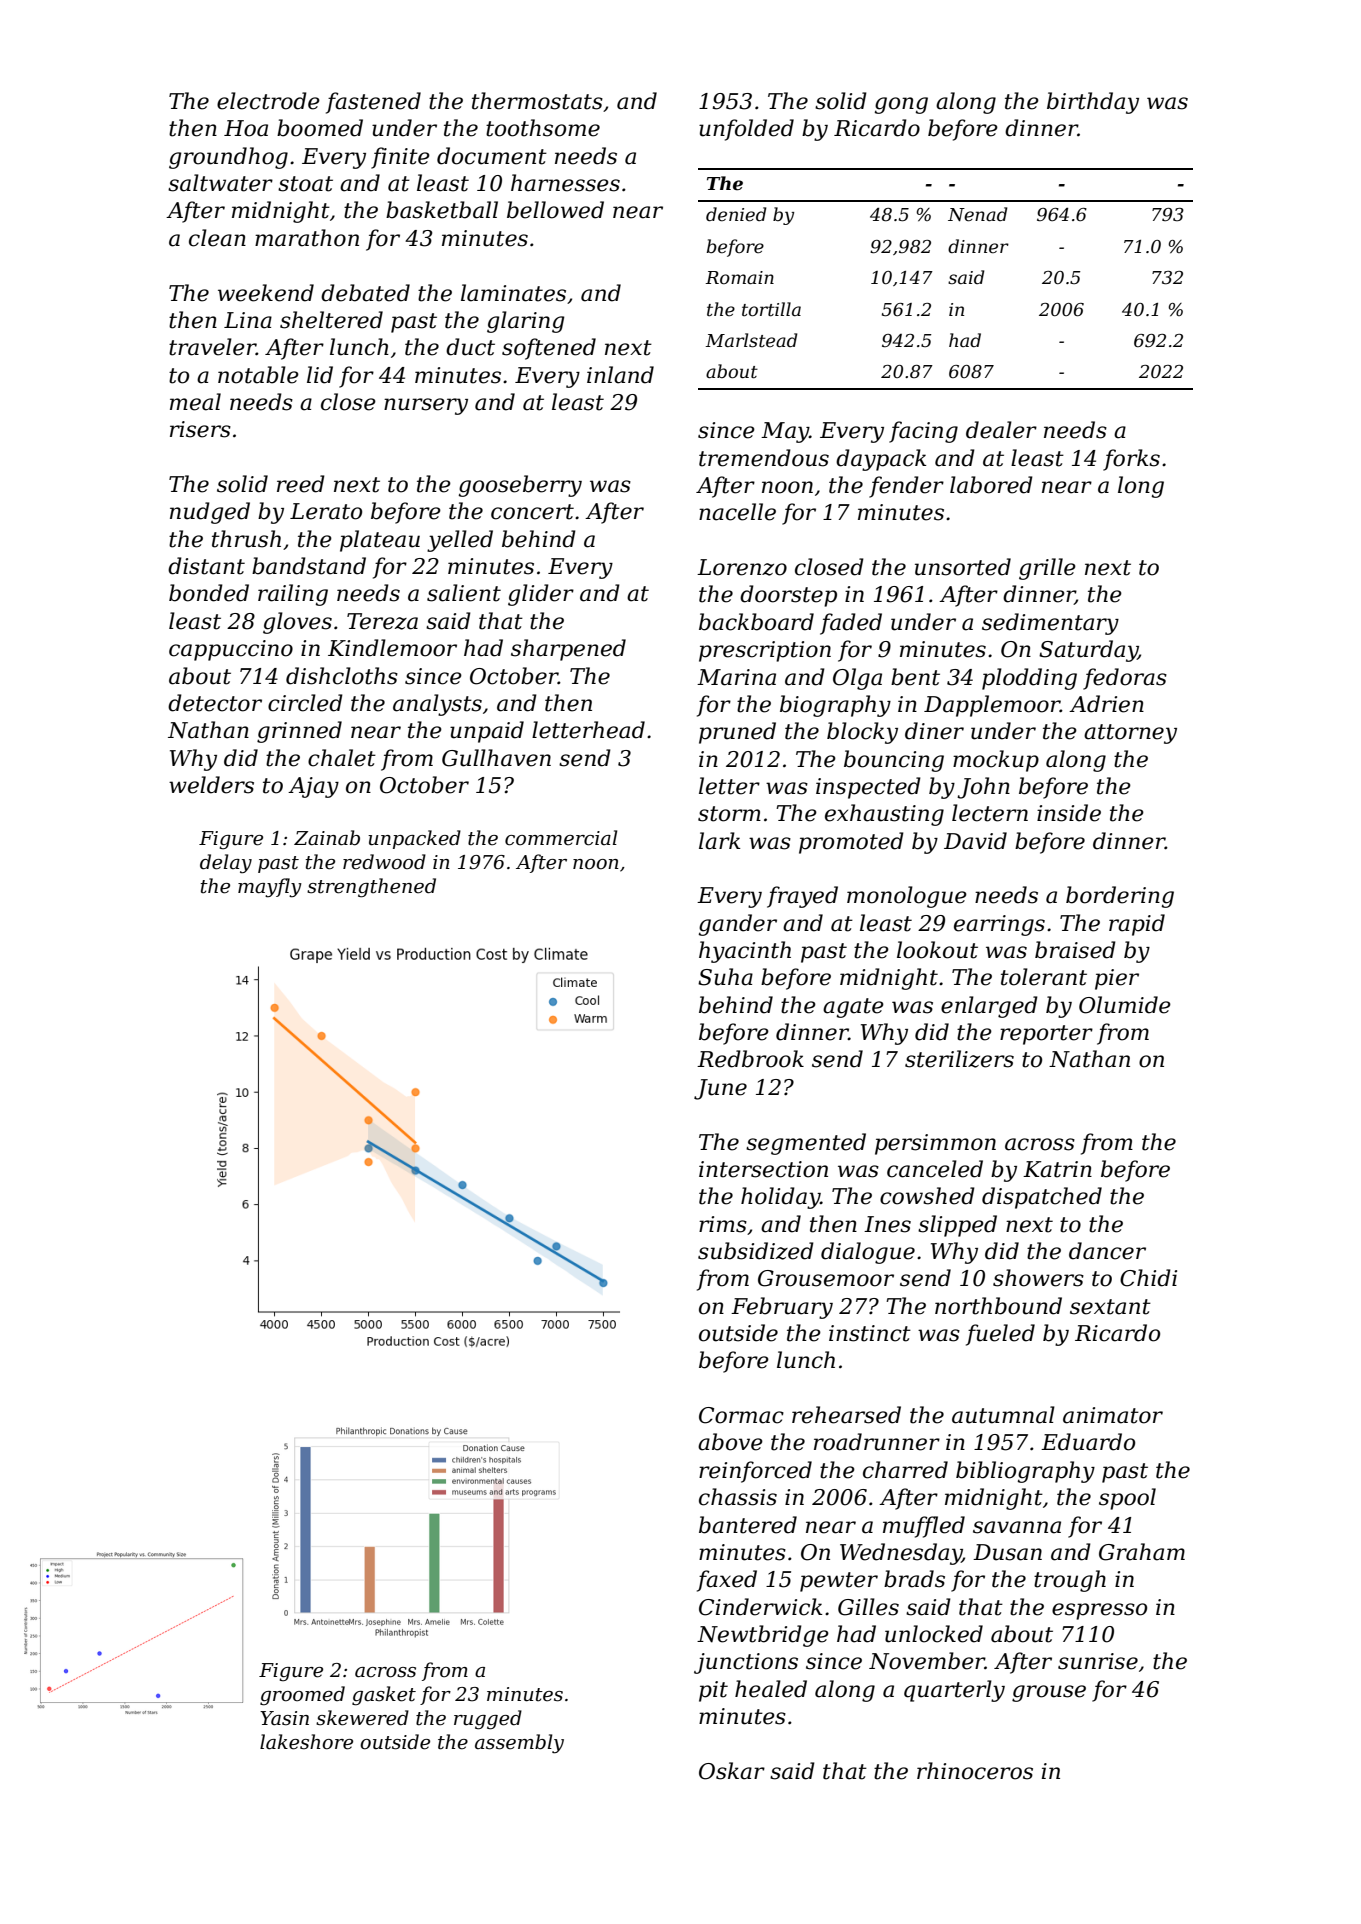  I want to click on lakeshore, so click(306, 1742).
